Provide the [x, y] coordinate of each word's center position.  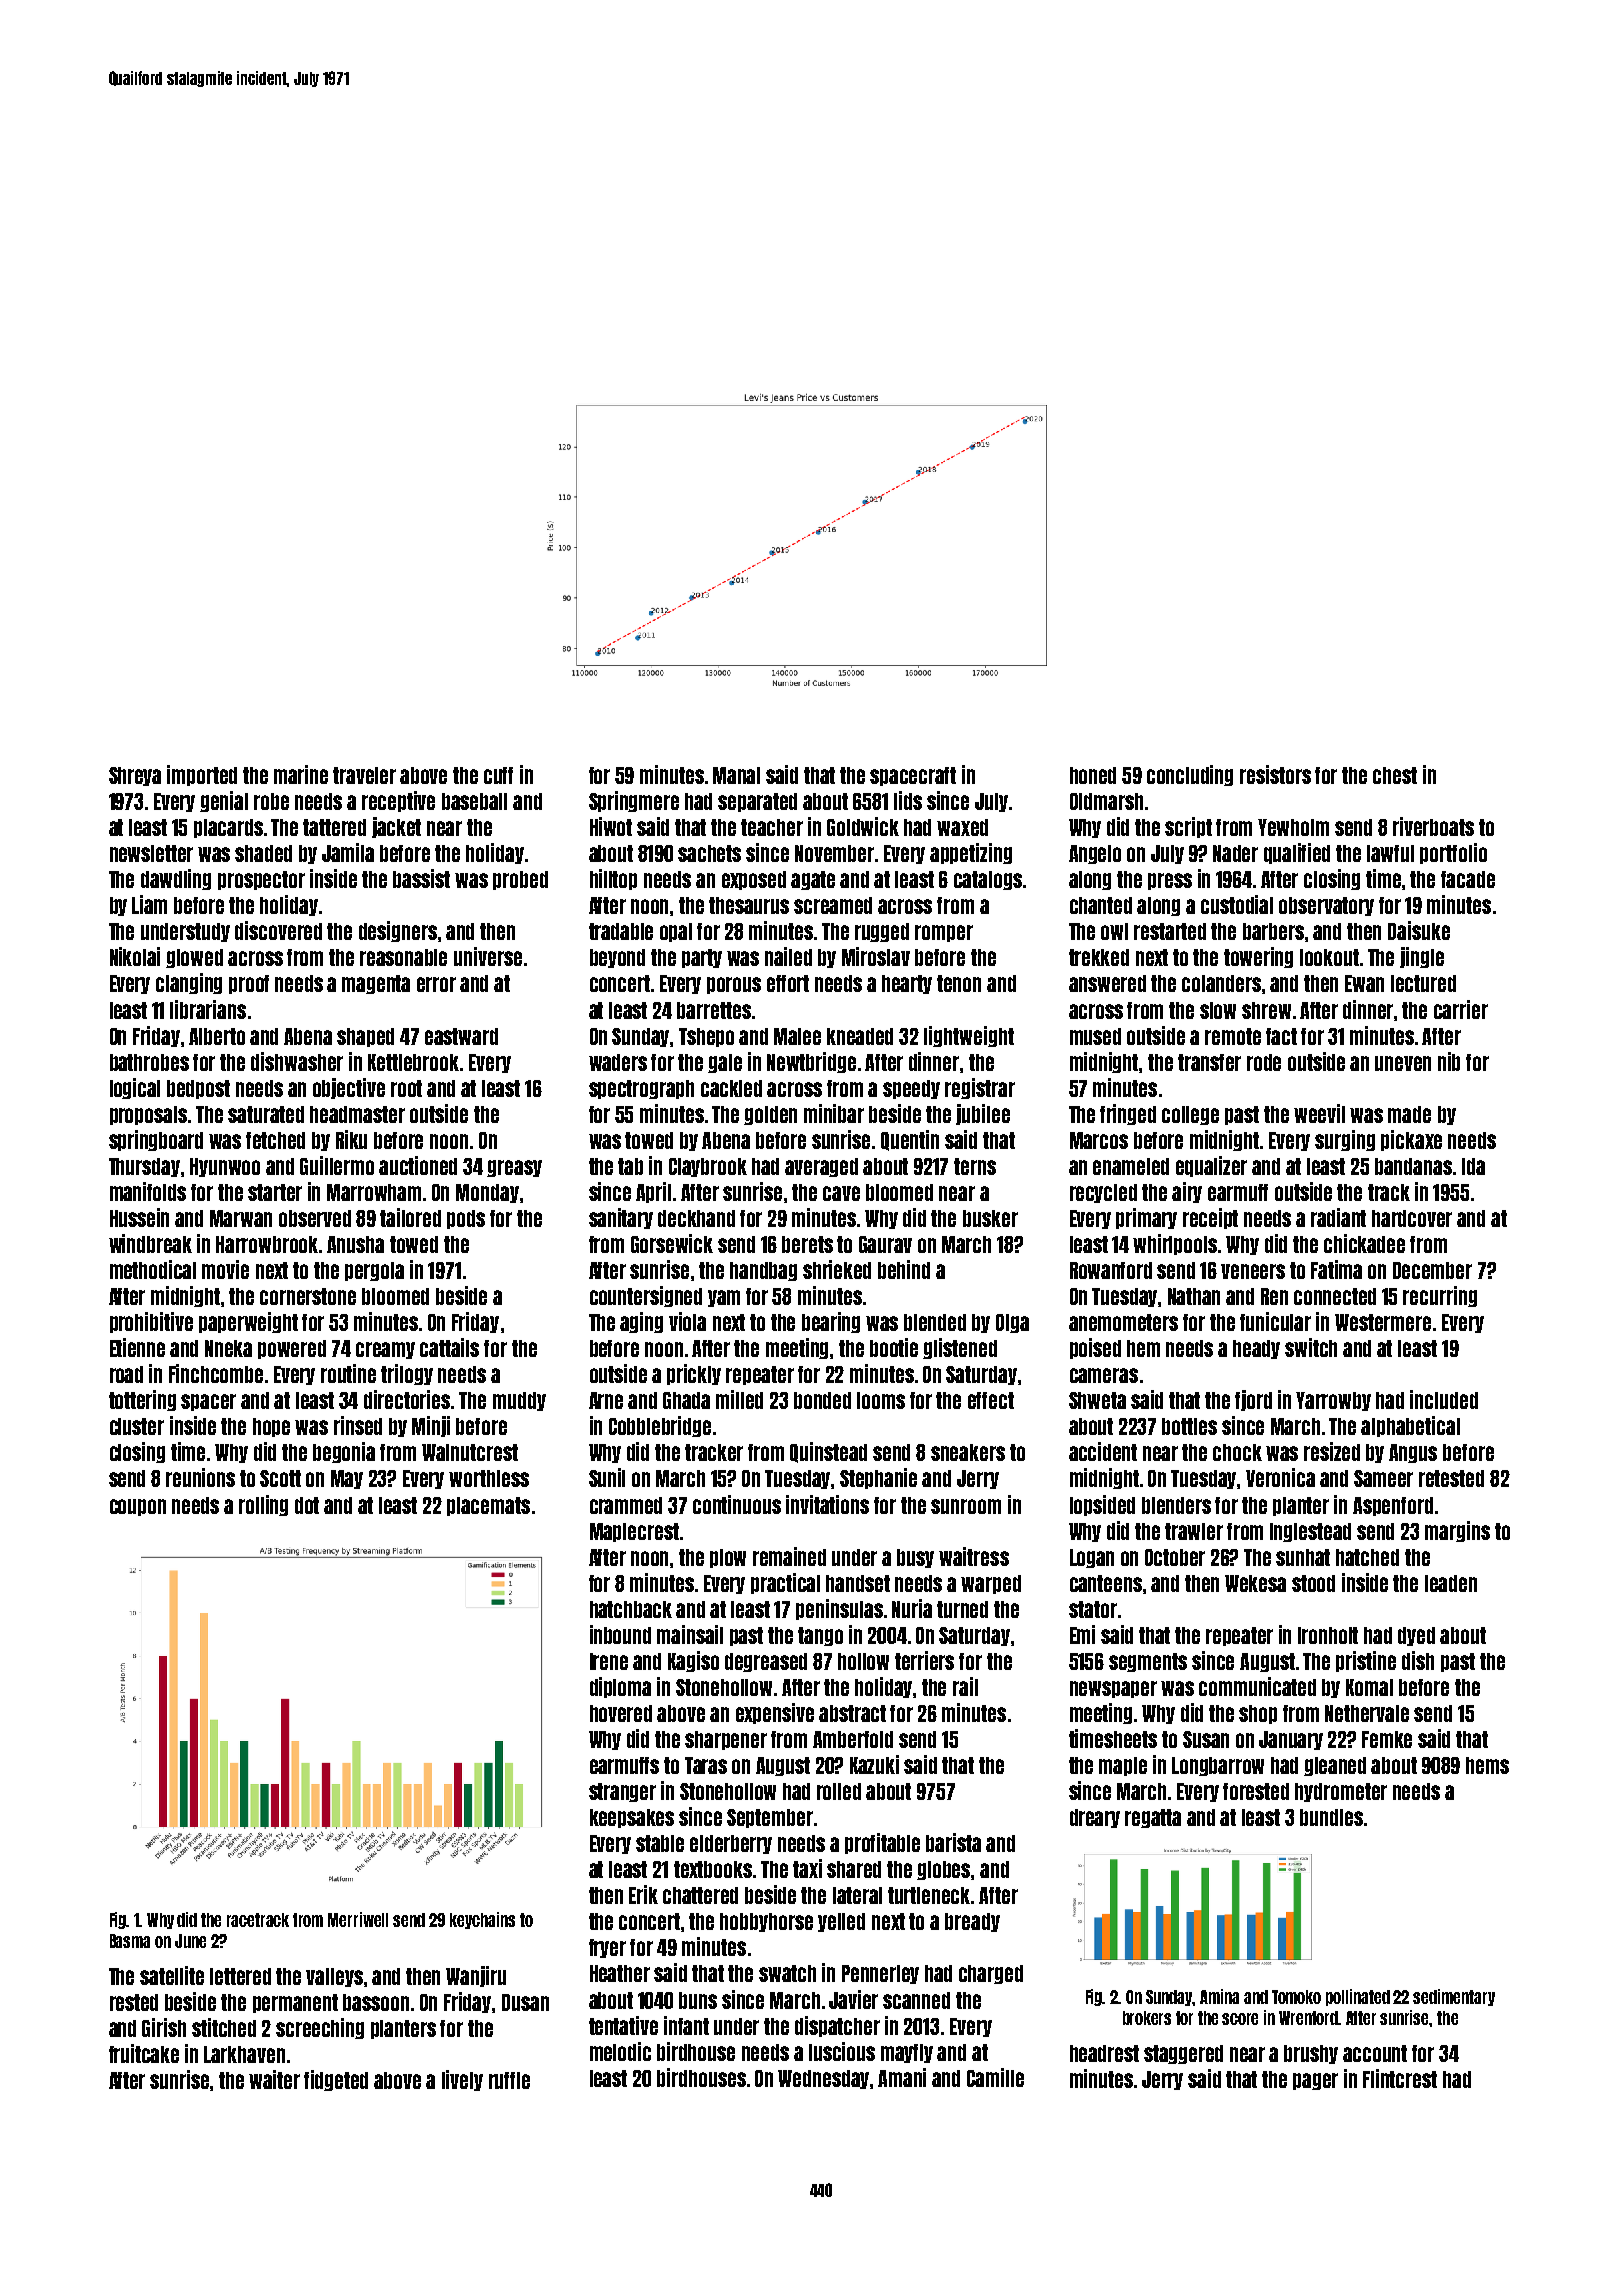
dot [307, 1505]
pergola [374, 1271]
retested [1451, 1478]
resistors [1275, 774]
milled [739, 1399]
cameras [1104, 1375]
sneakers [968, 1452]
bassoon [376, 2002]
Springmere [634, 801]
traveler [364, 775]
